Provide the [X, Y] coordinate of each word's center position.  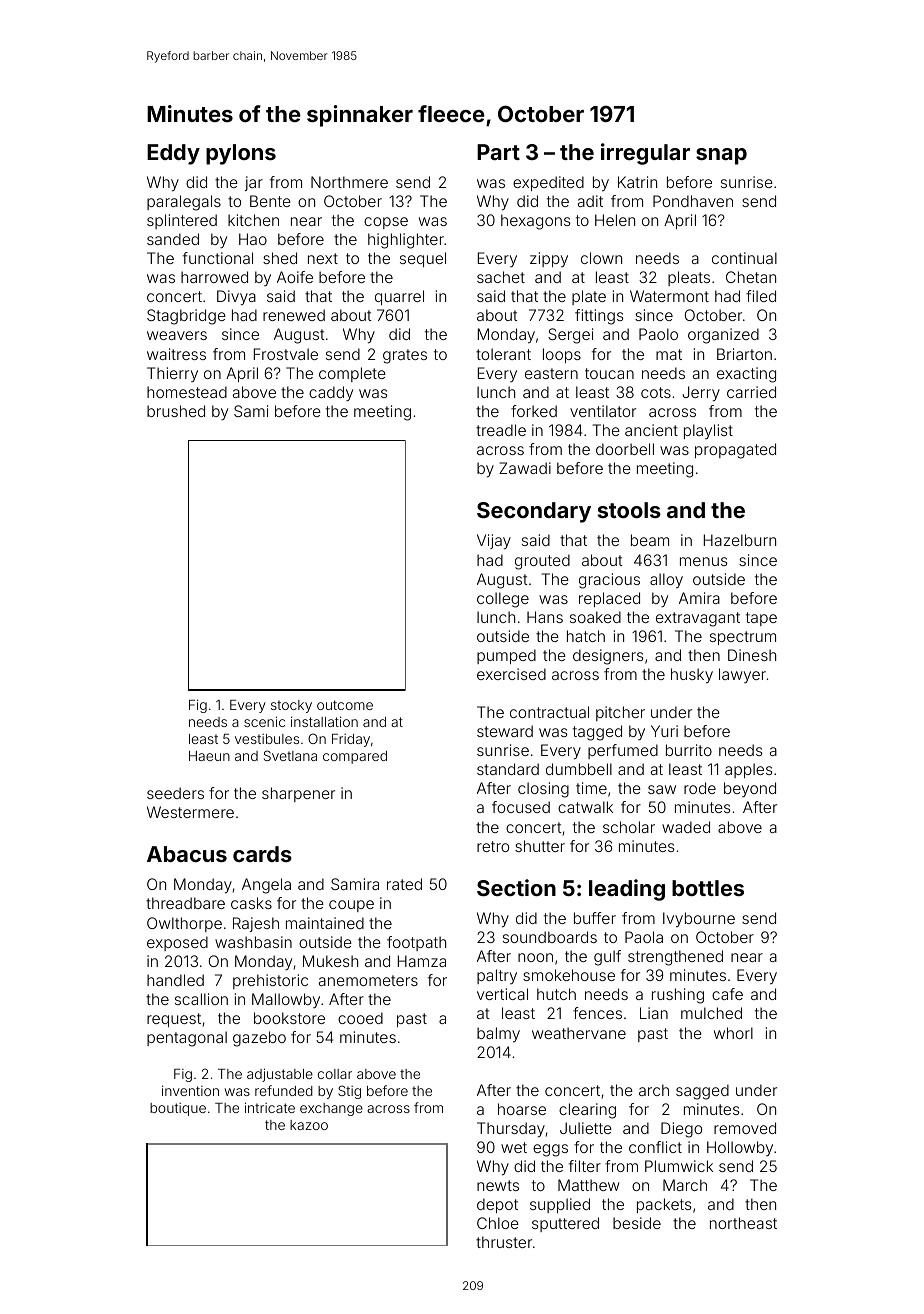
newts [498, 1185]
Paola [644, 937]
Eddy [173, 154]
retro [493, 846]
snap [721, 156]
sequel [423, 259]
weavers [177, 335]
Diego [681, 1130]
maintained [325, 923]
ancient [651, 430]
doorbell [625, 449]
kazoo [309, 1125]
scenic [264, 721]
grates [405, 356]
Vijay [494, 542]
